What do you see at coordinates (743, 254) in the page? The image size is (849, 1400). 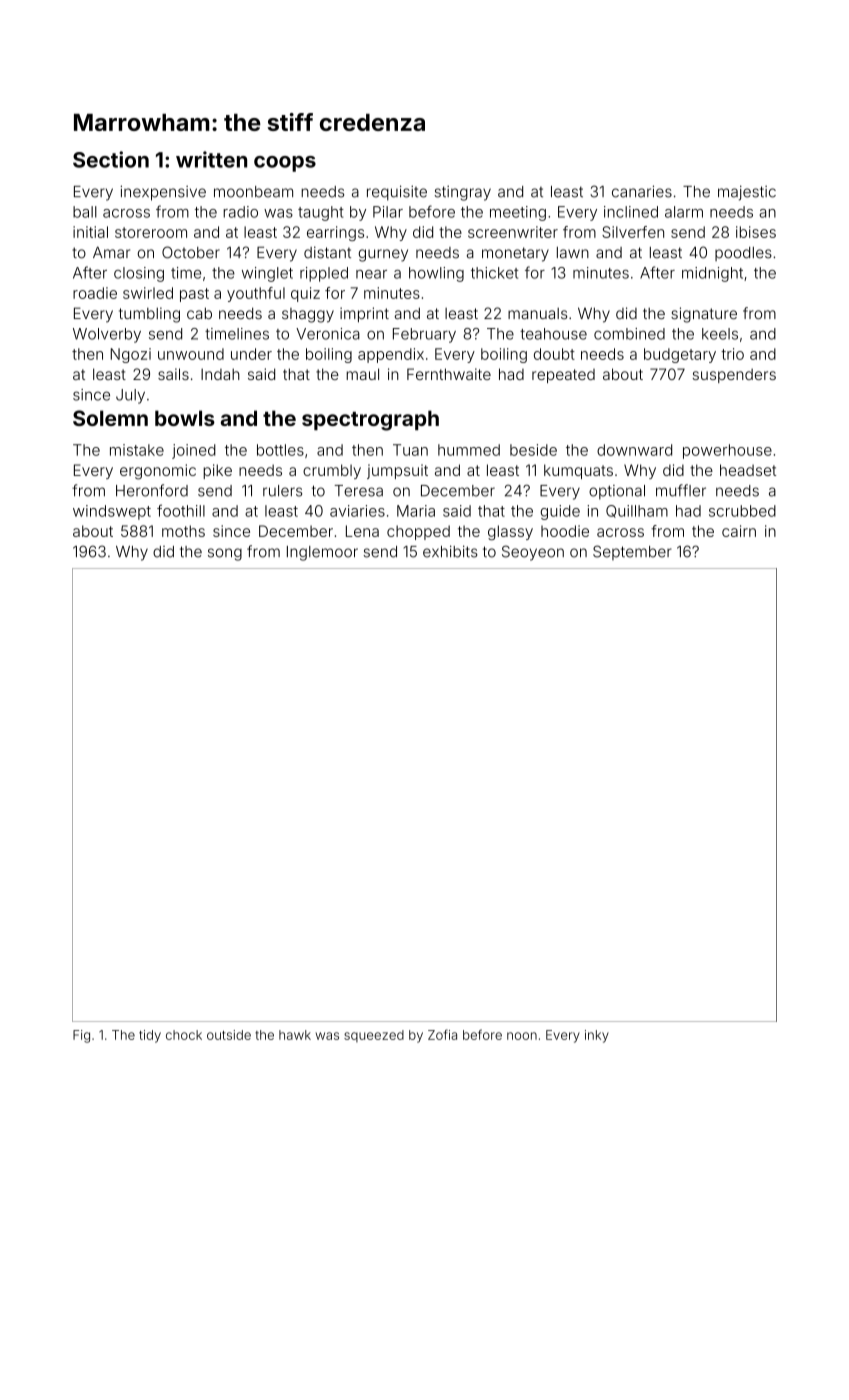 I see `poodles` at bounding box center [743, 254].
